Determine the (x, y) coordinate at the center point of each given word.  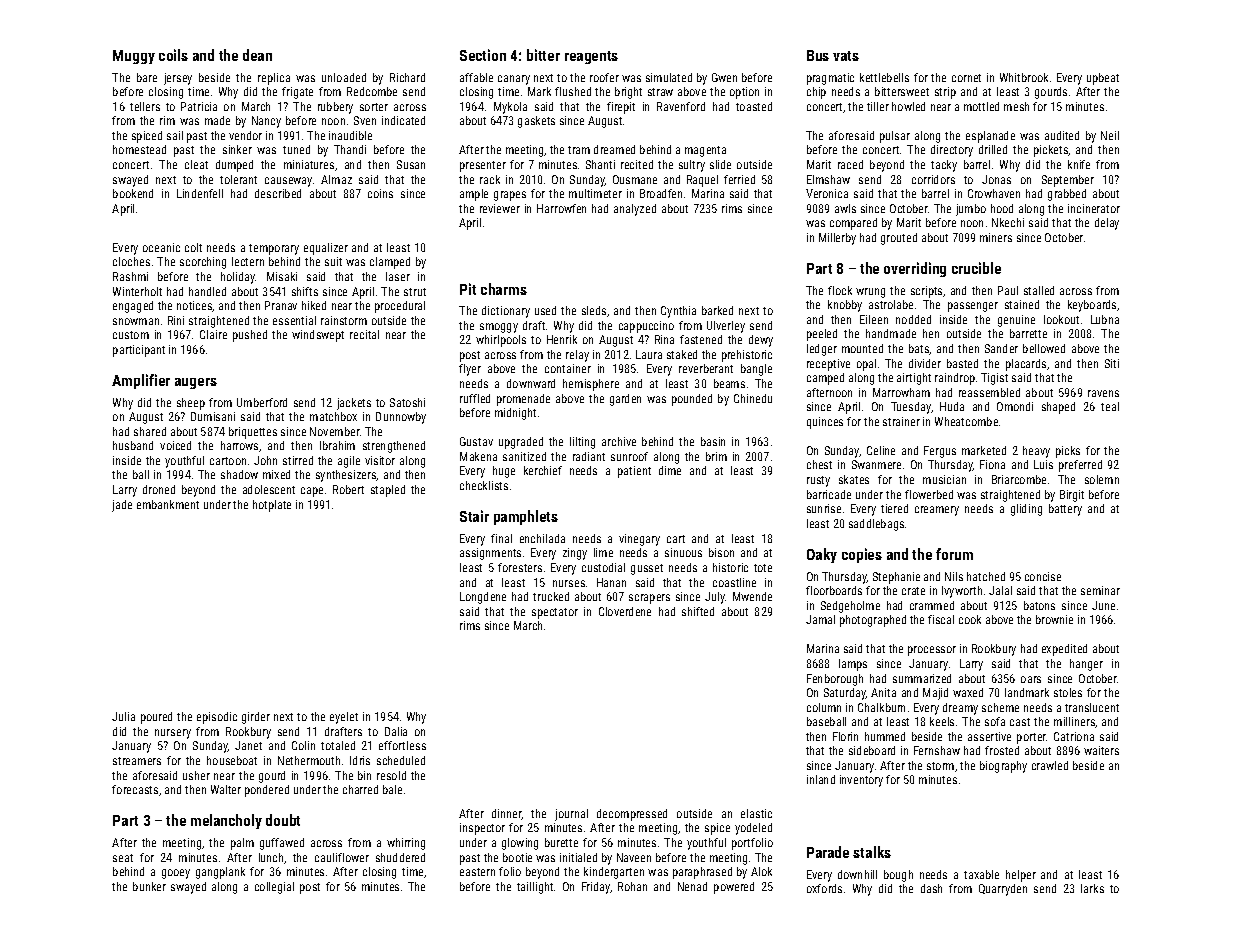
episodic (217, 718)
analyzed (635, 210)
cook (970, 619)
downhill (857, 874)
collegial (274, 888)
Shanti (600, 164)
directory (952, 151)
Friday (596, 888)
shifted (698, 611)
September (1068, 181)
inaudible (350, 135)
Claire (213, 334)
